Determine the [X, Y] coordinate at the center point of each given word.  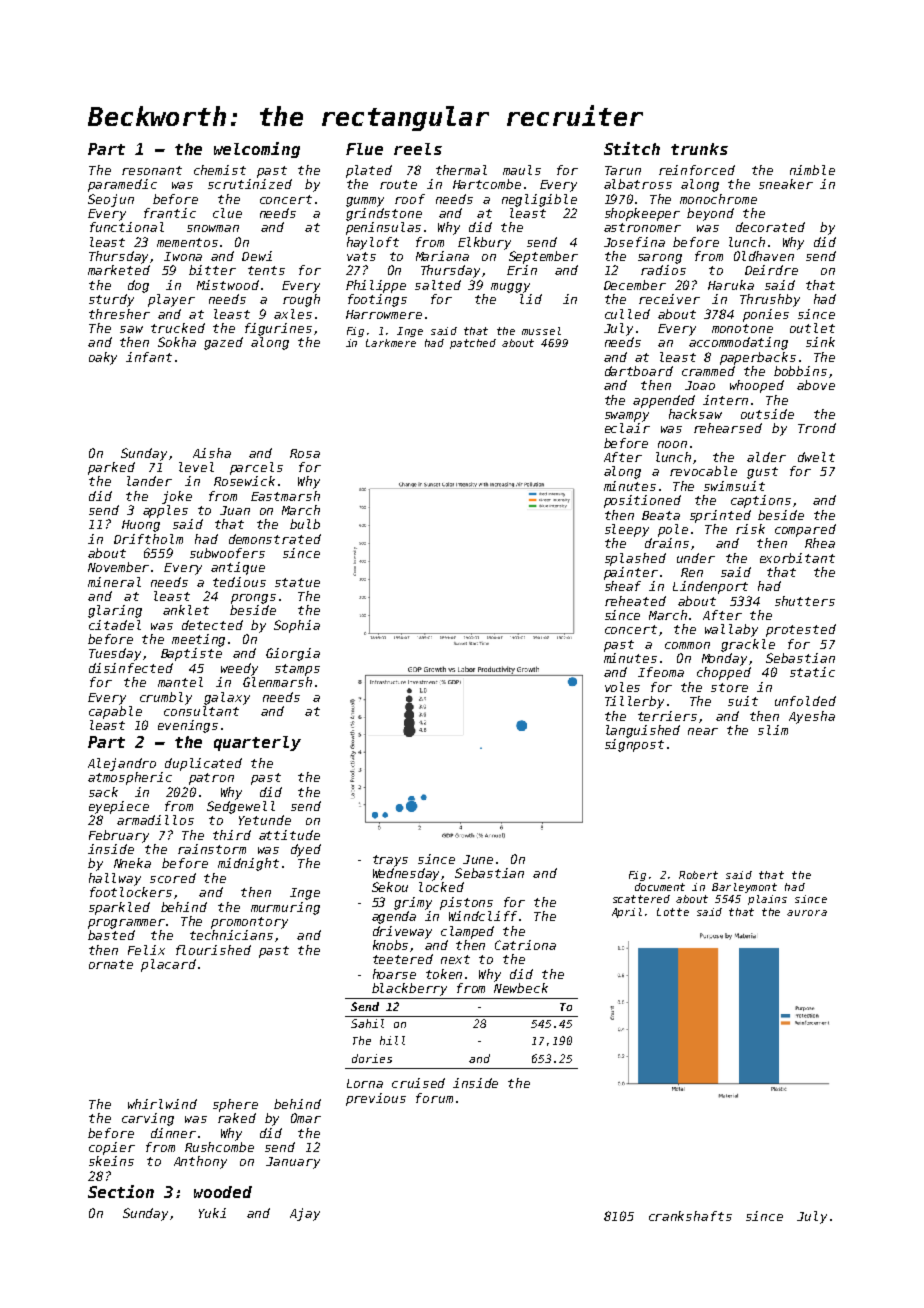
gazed [223, 343]
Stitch [632, 148]
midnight [248, 864]
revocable [703, 471]
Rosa [305, 453]
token [444, 974]
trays [390, 861]
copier [112, 1148]
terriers [667, 716]
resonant [152, 170]
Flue [364, 149]
